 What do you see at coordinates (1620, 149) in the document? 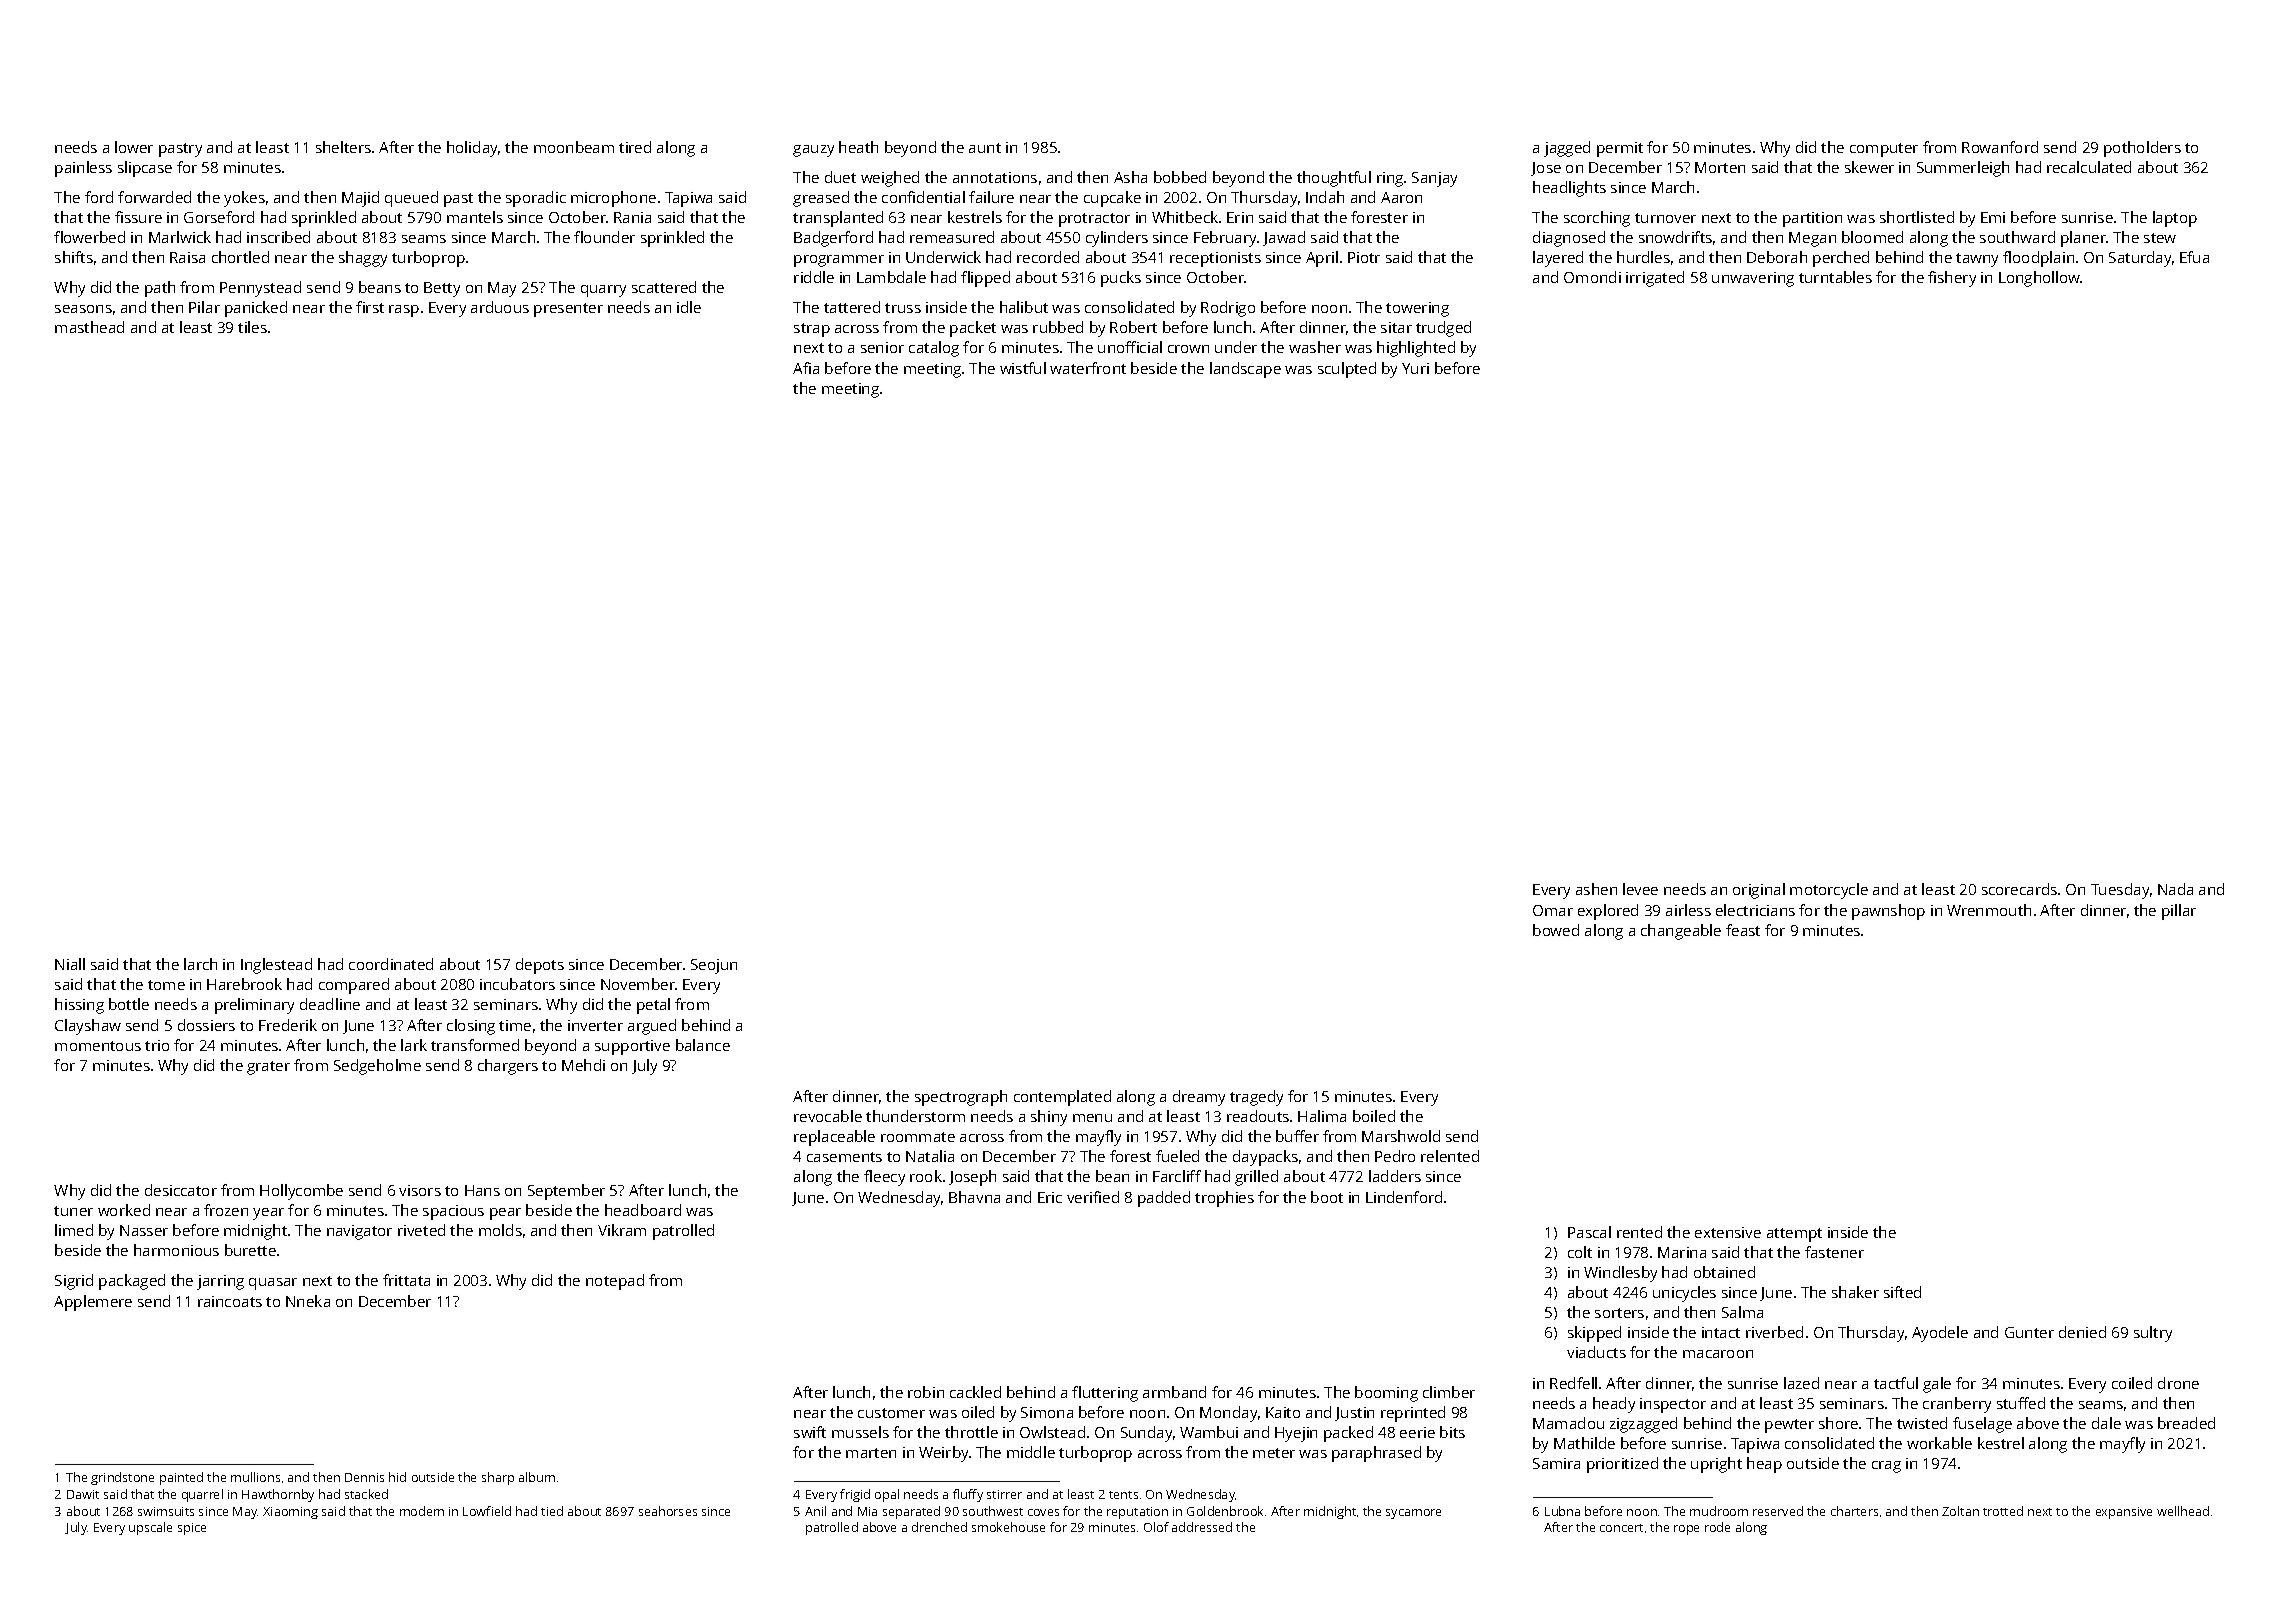
I see `permit` at bounding box center [1620, 149].
